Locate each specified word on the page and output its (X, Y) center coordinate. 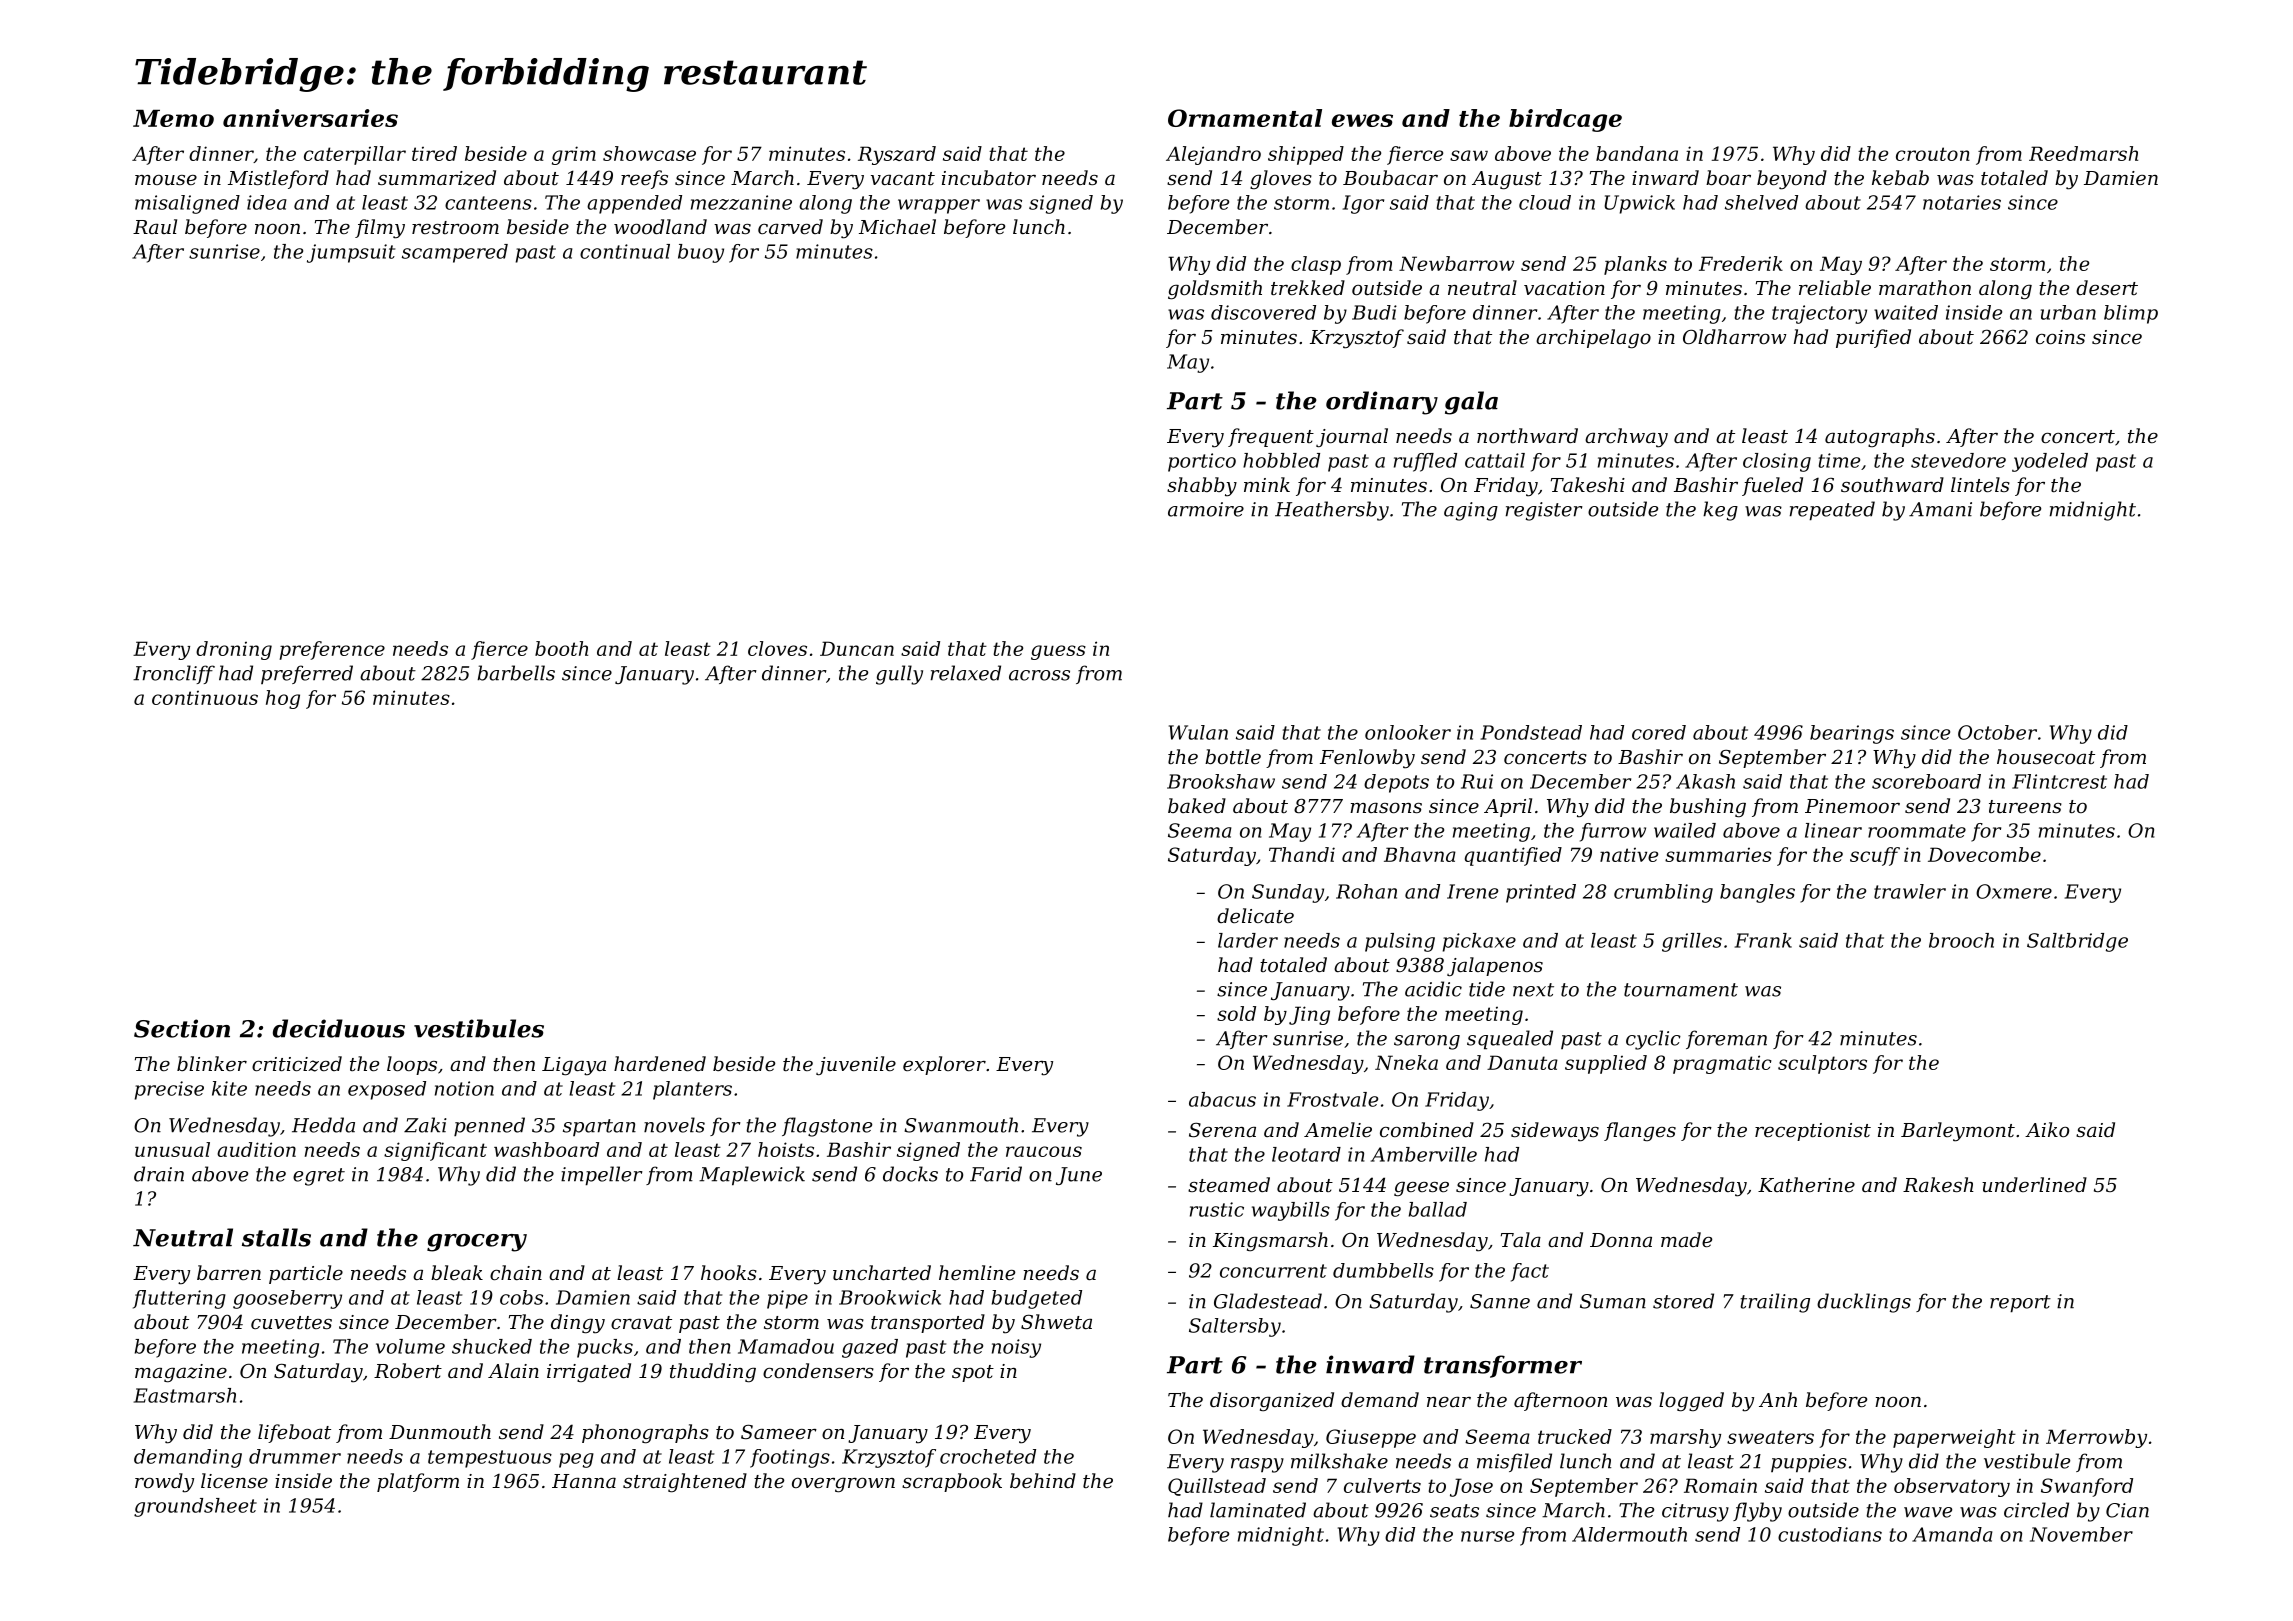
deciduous (339, 1028)
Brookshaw (1221, 781)
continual (625, 251)
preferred (307, 674)
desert (2107, 287)
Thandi (1302, 854)
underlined (2034, 1184)
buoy (701, 253)
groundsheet (195, 1507)
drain (159, 1174)
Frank (1763, 940)
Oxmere (2014, 891)
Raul (155, 226)
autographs (1880, 437)
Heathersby (1332, 511)
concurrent (1273, 1271)
